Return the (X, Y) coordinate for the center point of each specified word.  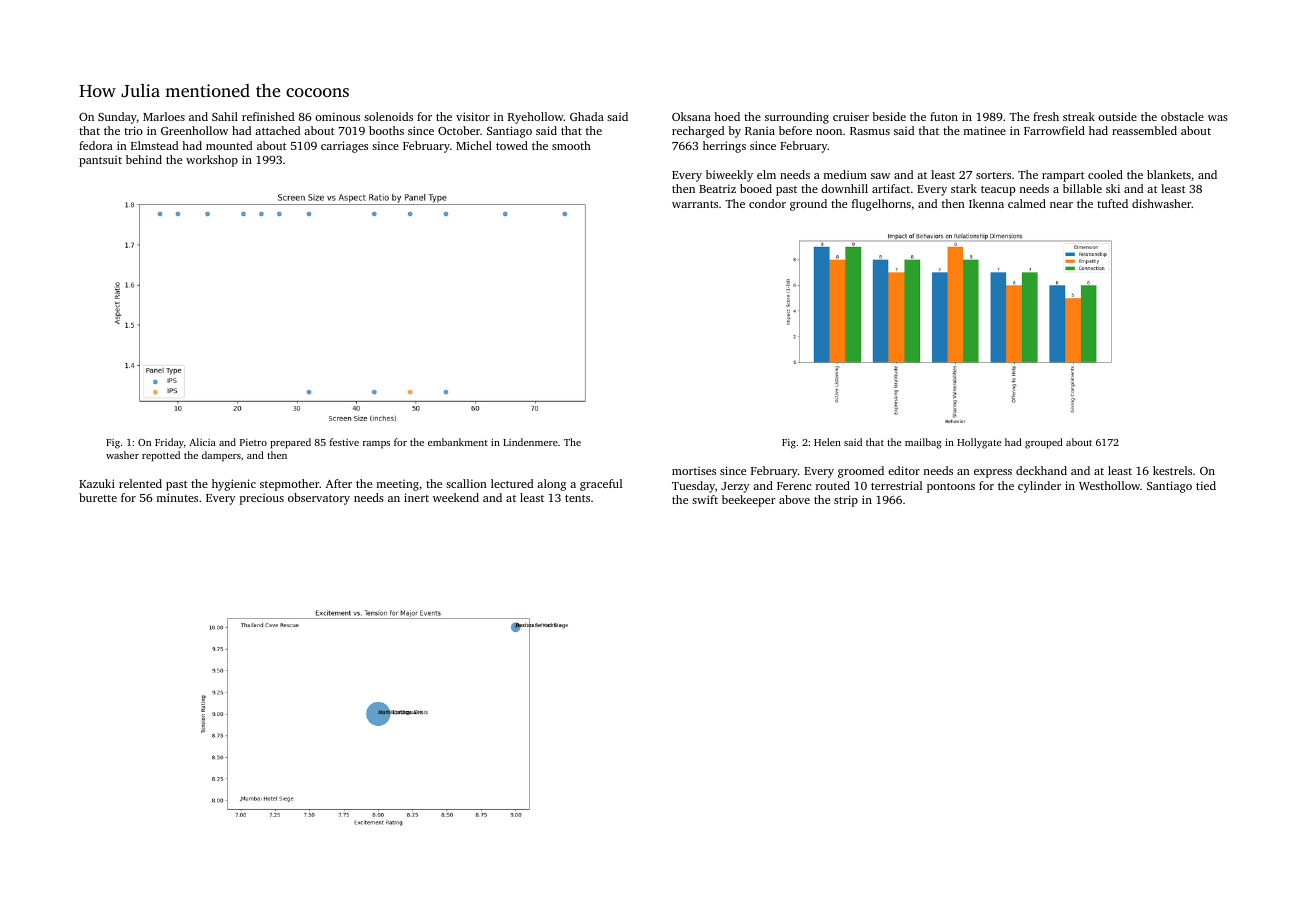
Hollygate (979, 443)
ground (808, 205)
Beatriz (717, 188)
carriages (344, 147)
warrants (695, 204)
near (1061, 205)
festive (344, 442)
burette (98, 497)
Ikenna (986, 203)
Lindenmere (530, 442)
